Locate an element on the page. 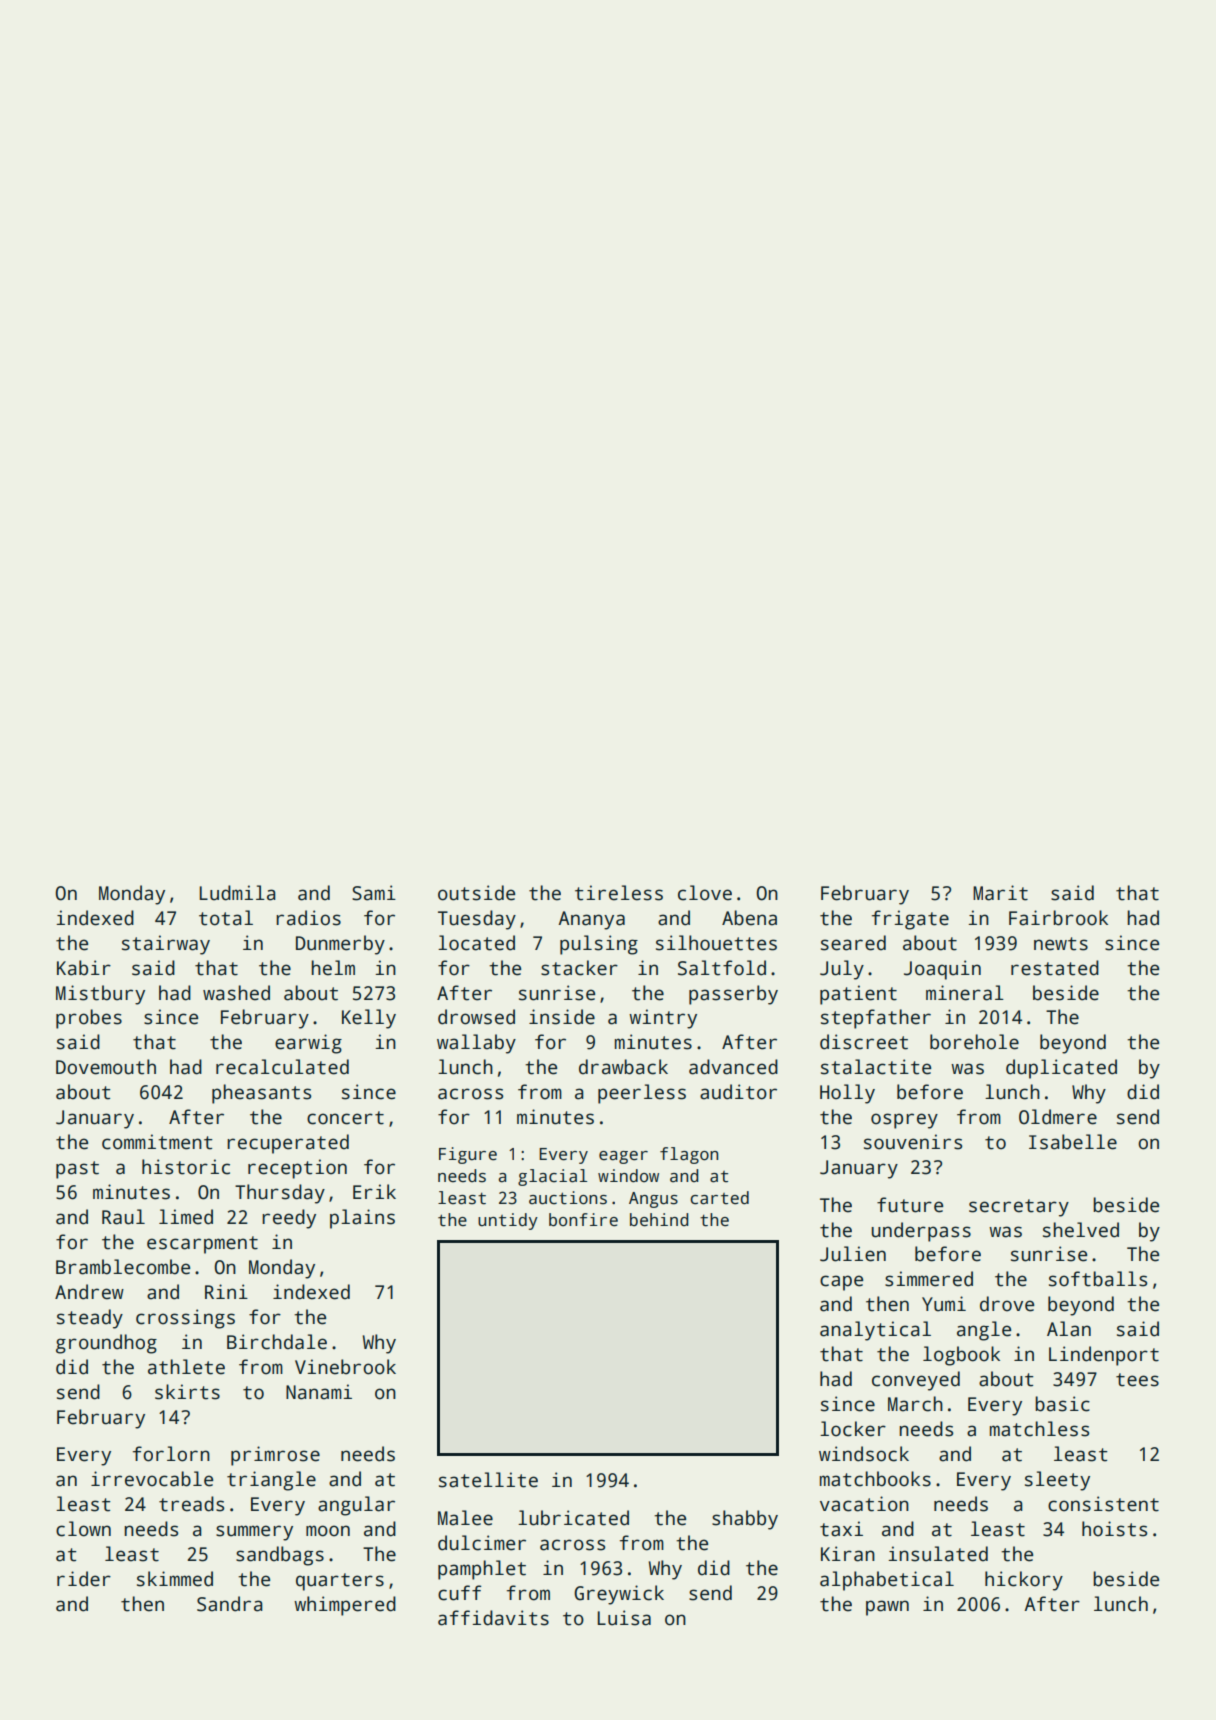  lubricated is located at coordinates (573, 1518).
